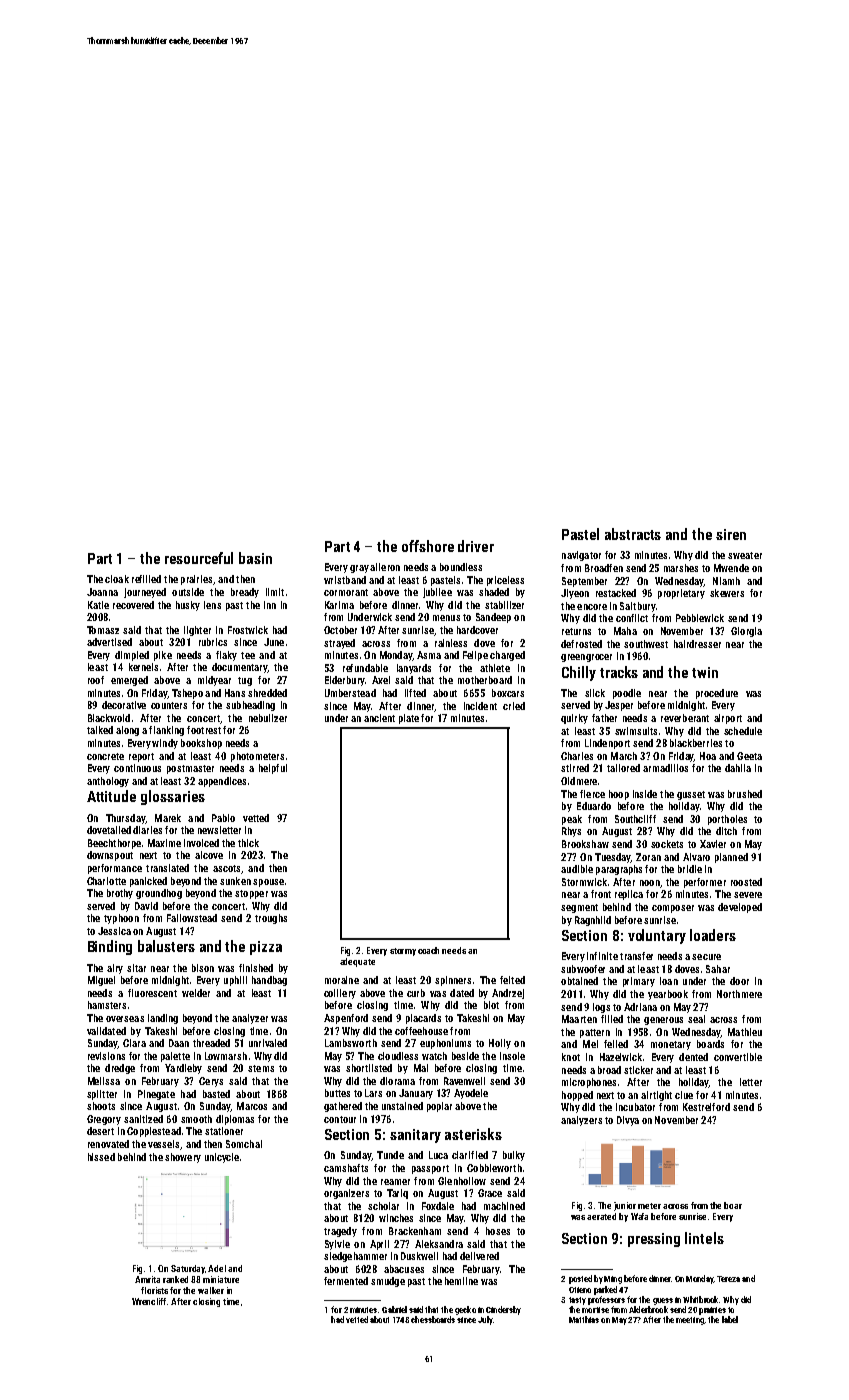  Describe the element at coordinates (216, 1094) in the page. I see `basted` at that location.
